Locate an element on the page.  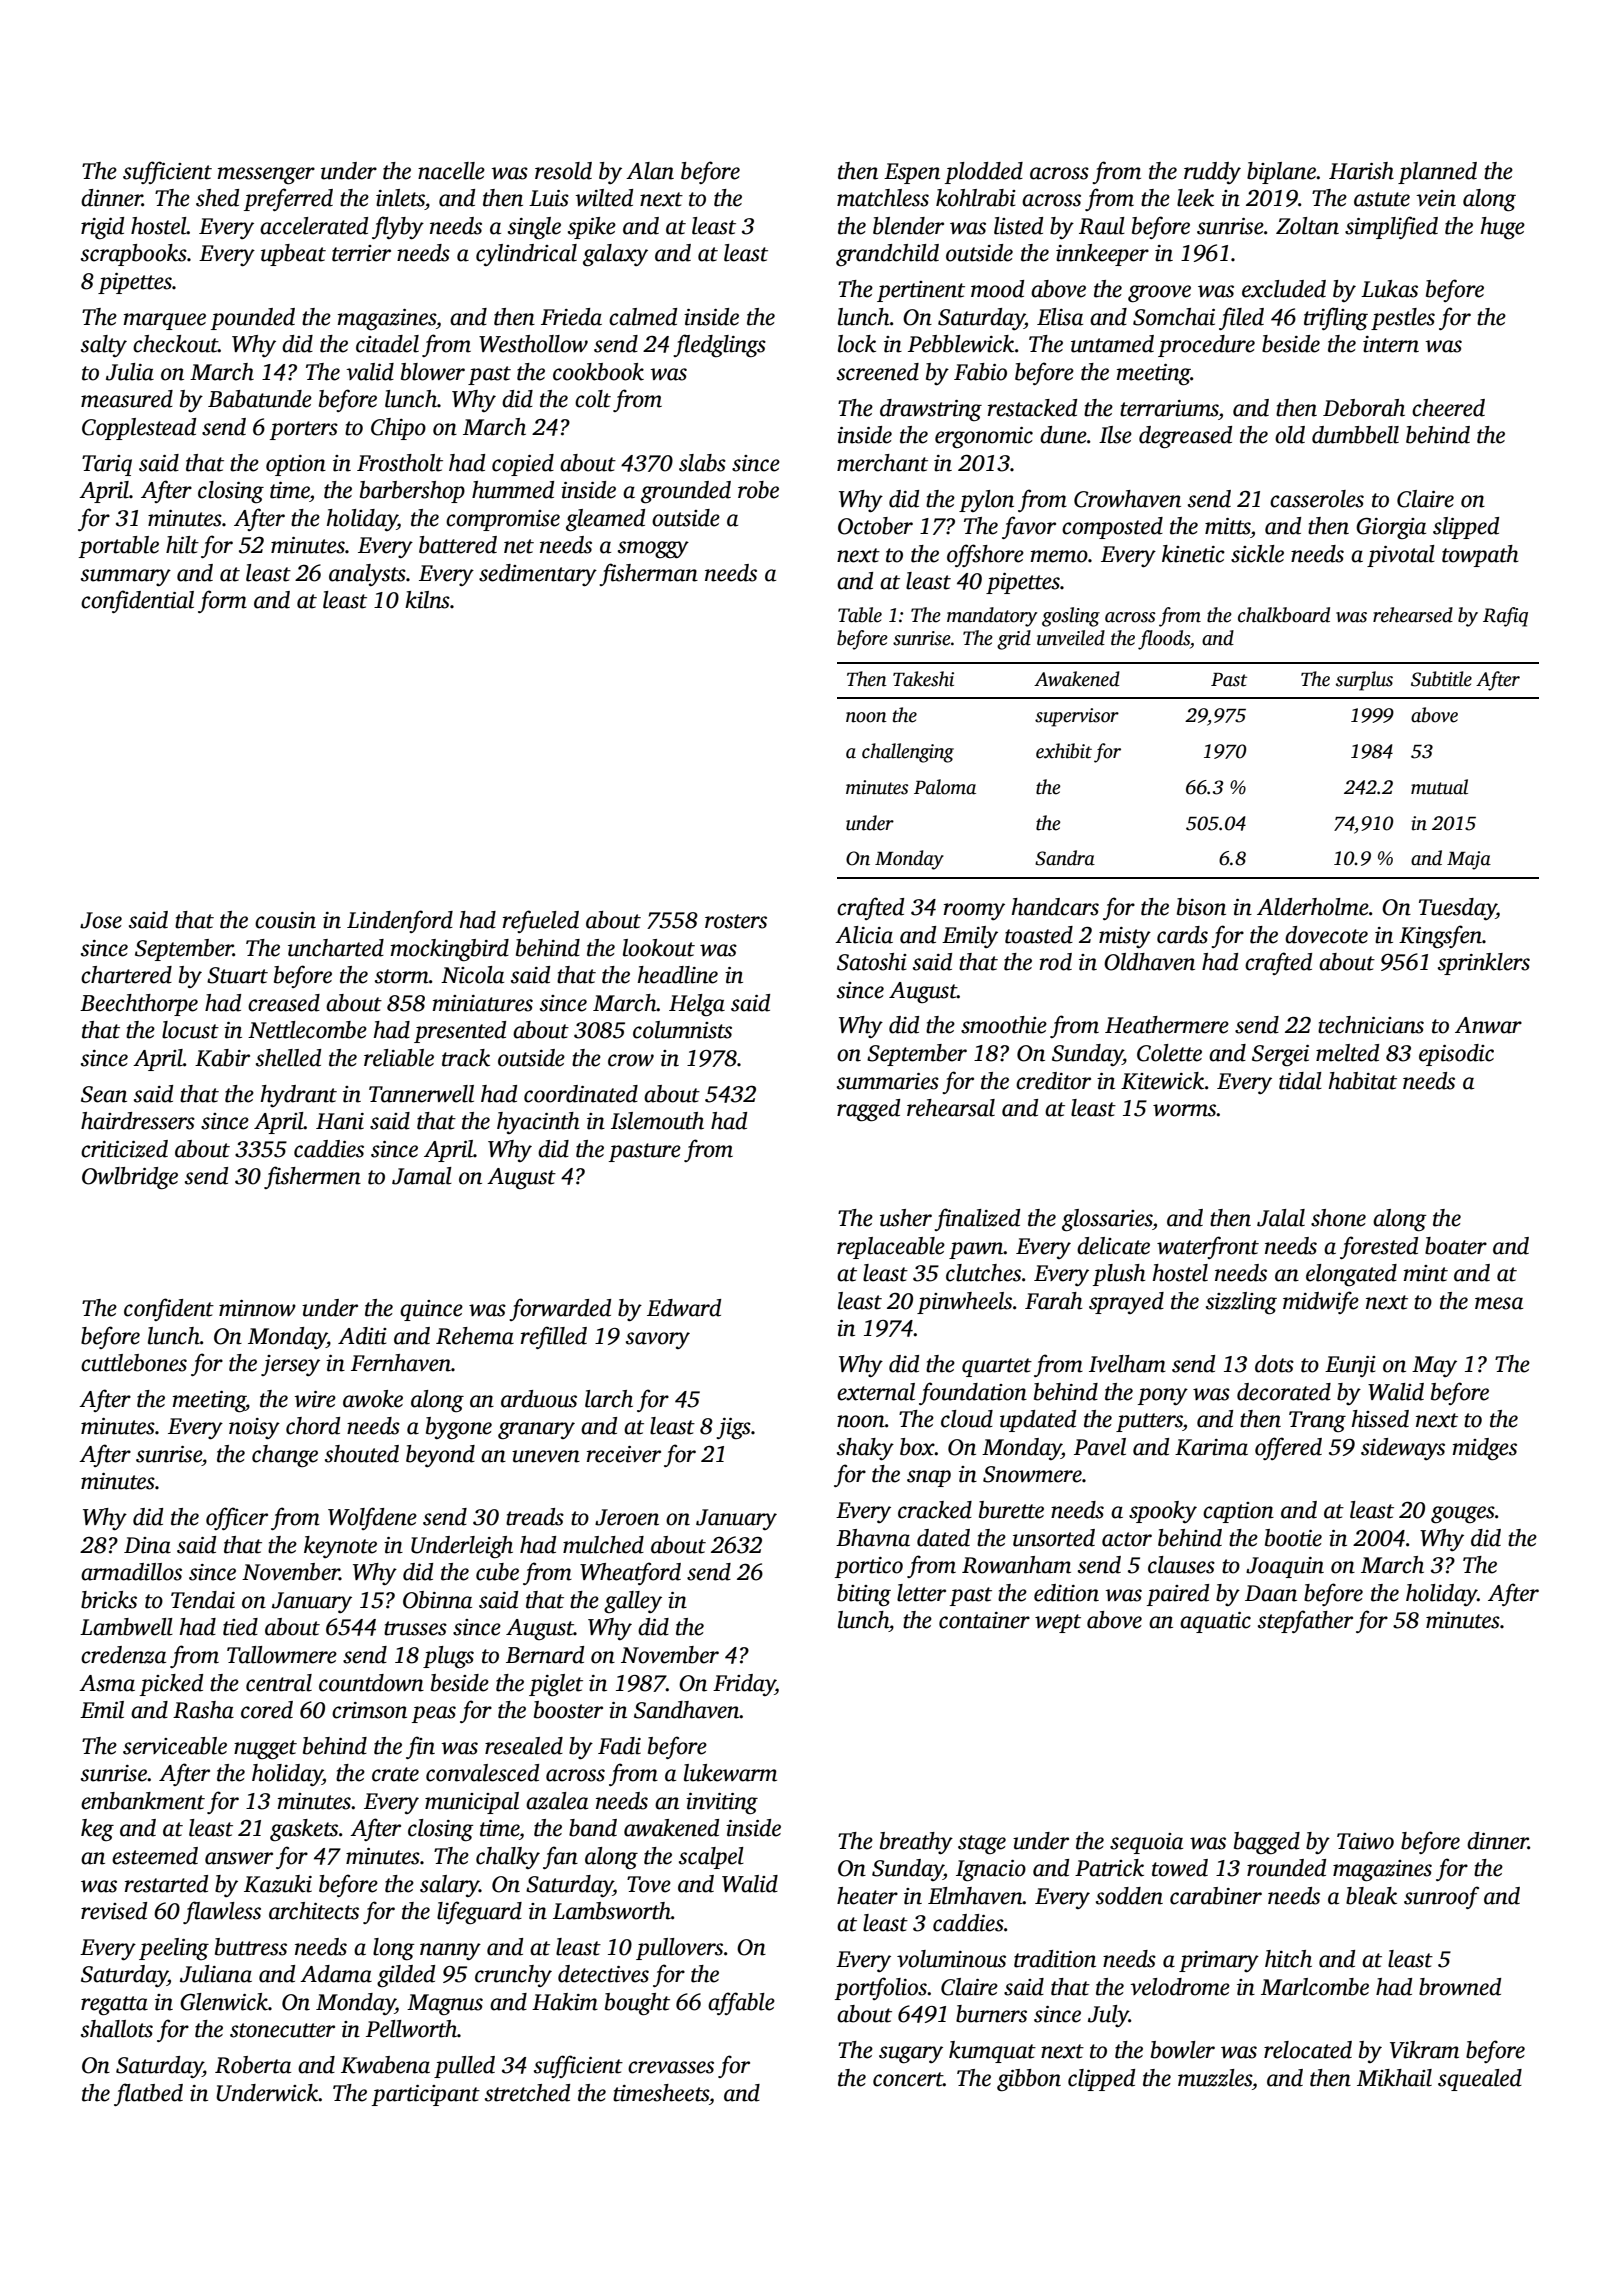
Harish is located at coordinates (1361, 171).
